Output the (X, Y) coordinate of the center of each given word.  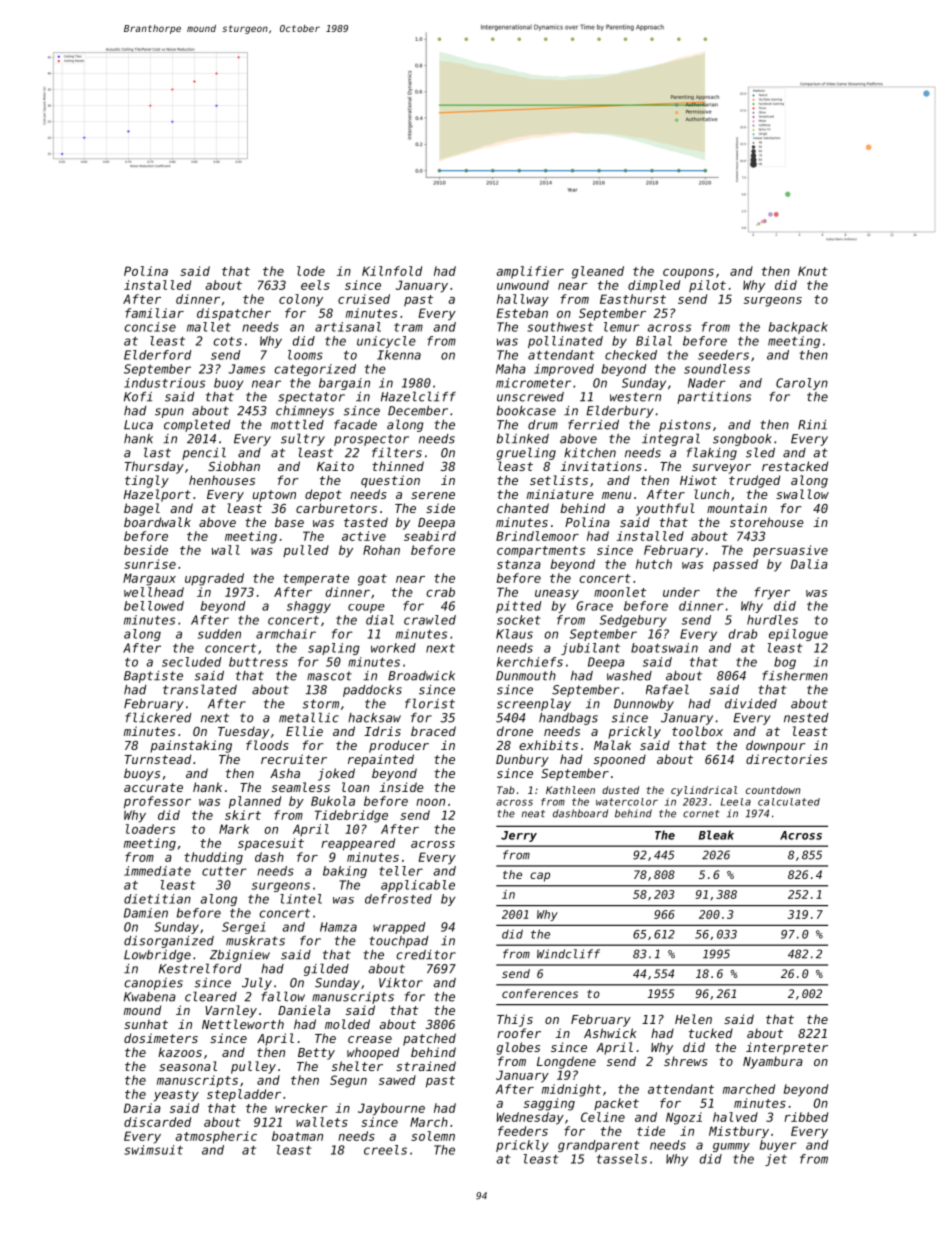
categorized (315, 370)
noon (430, 802)
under (681, 592)
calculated (789, 802)
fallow (283, 996)
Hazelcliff (418, 396)
